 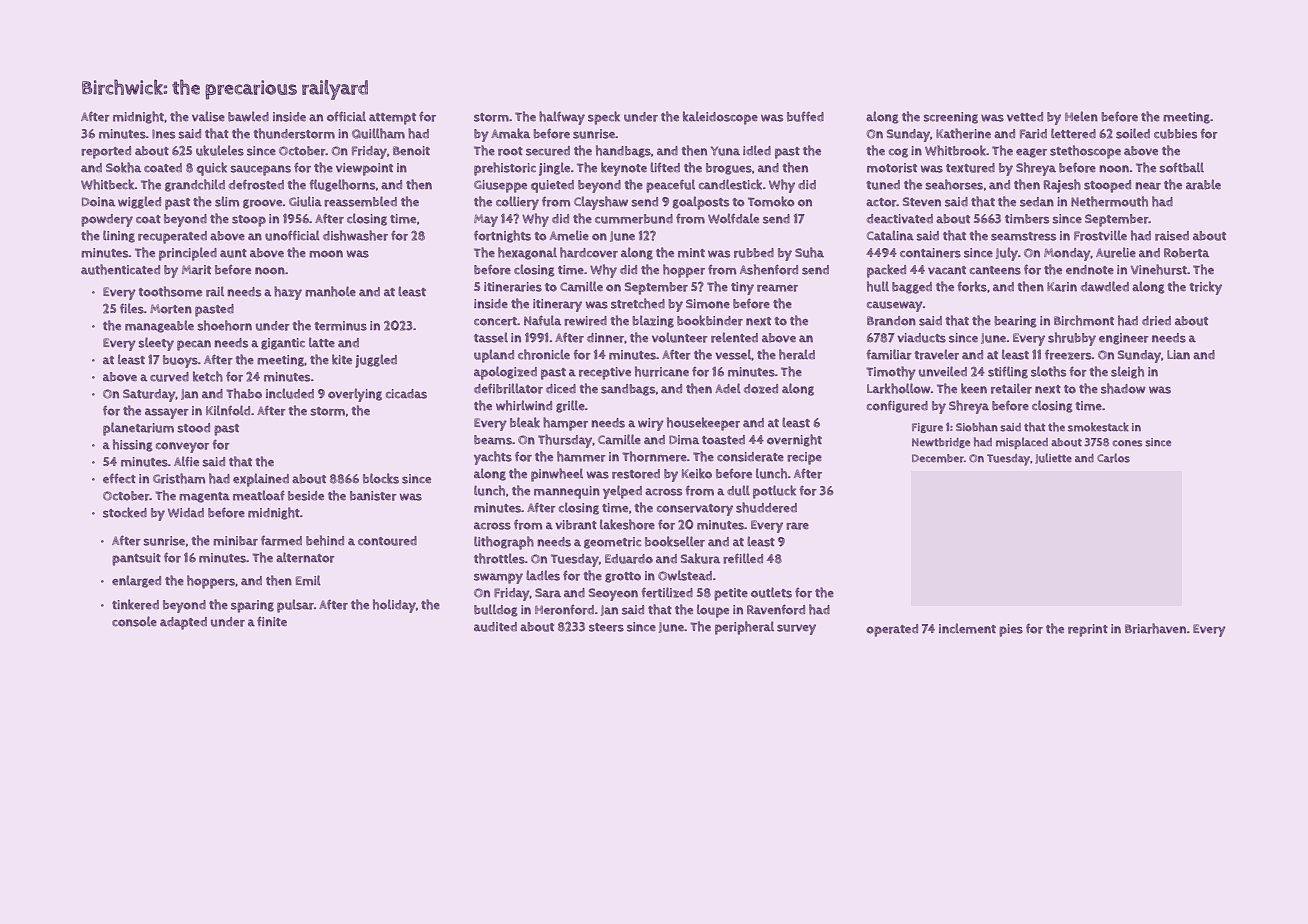 I want to click on manhole, so click(x=330, y=291).
